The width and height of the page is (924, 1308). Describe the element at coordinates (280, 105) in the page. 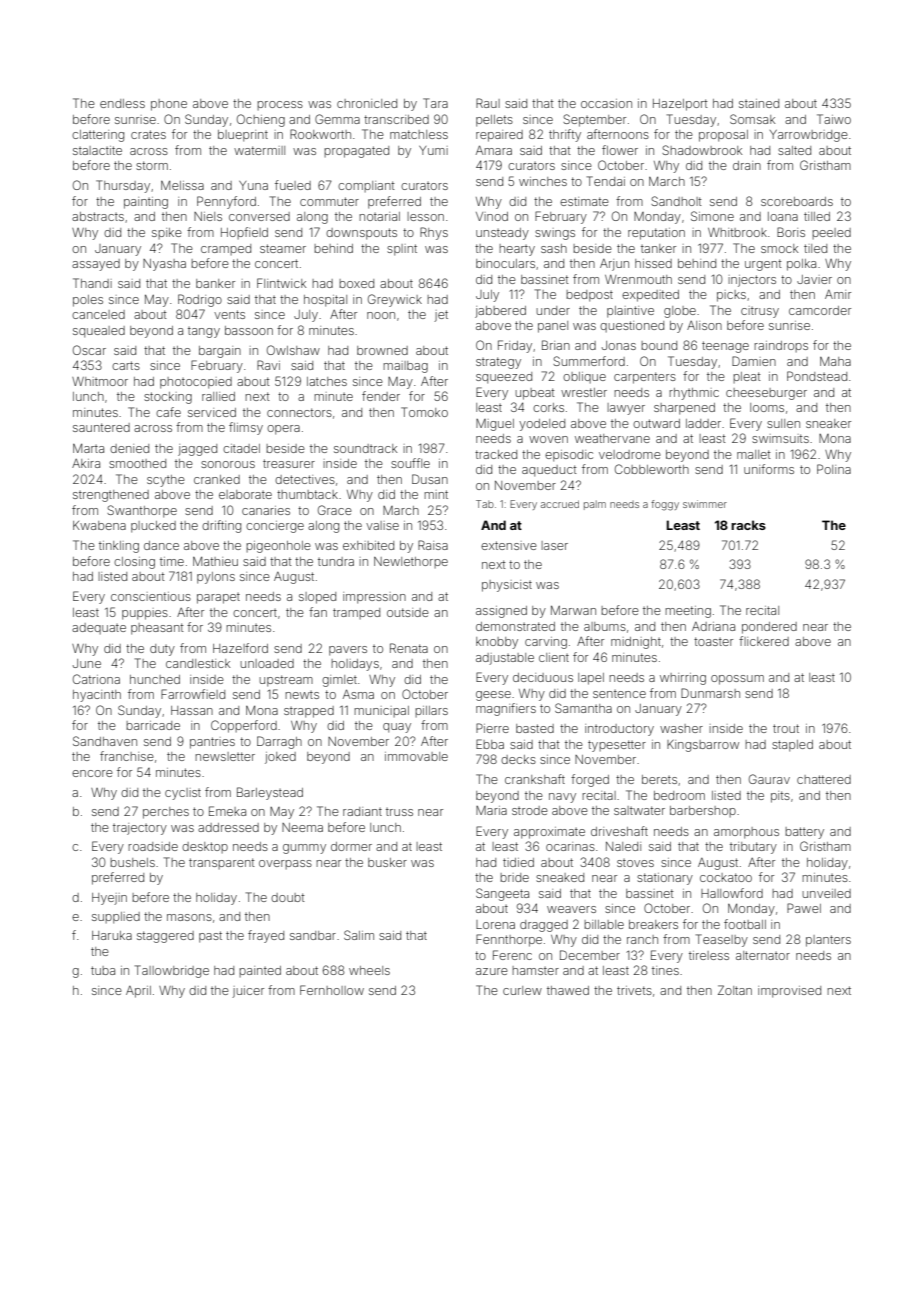

I see `process` at that location.
